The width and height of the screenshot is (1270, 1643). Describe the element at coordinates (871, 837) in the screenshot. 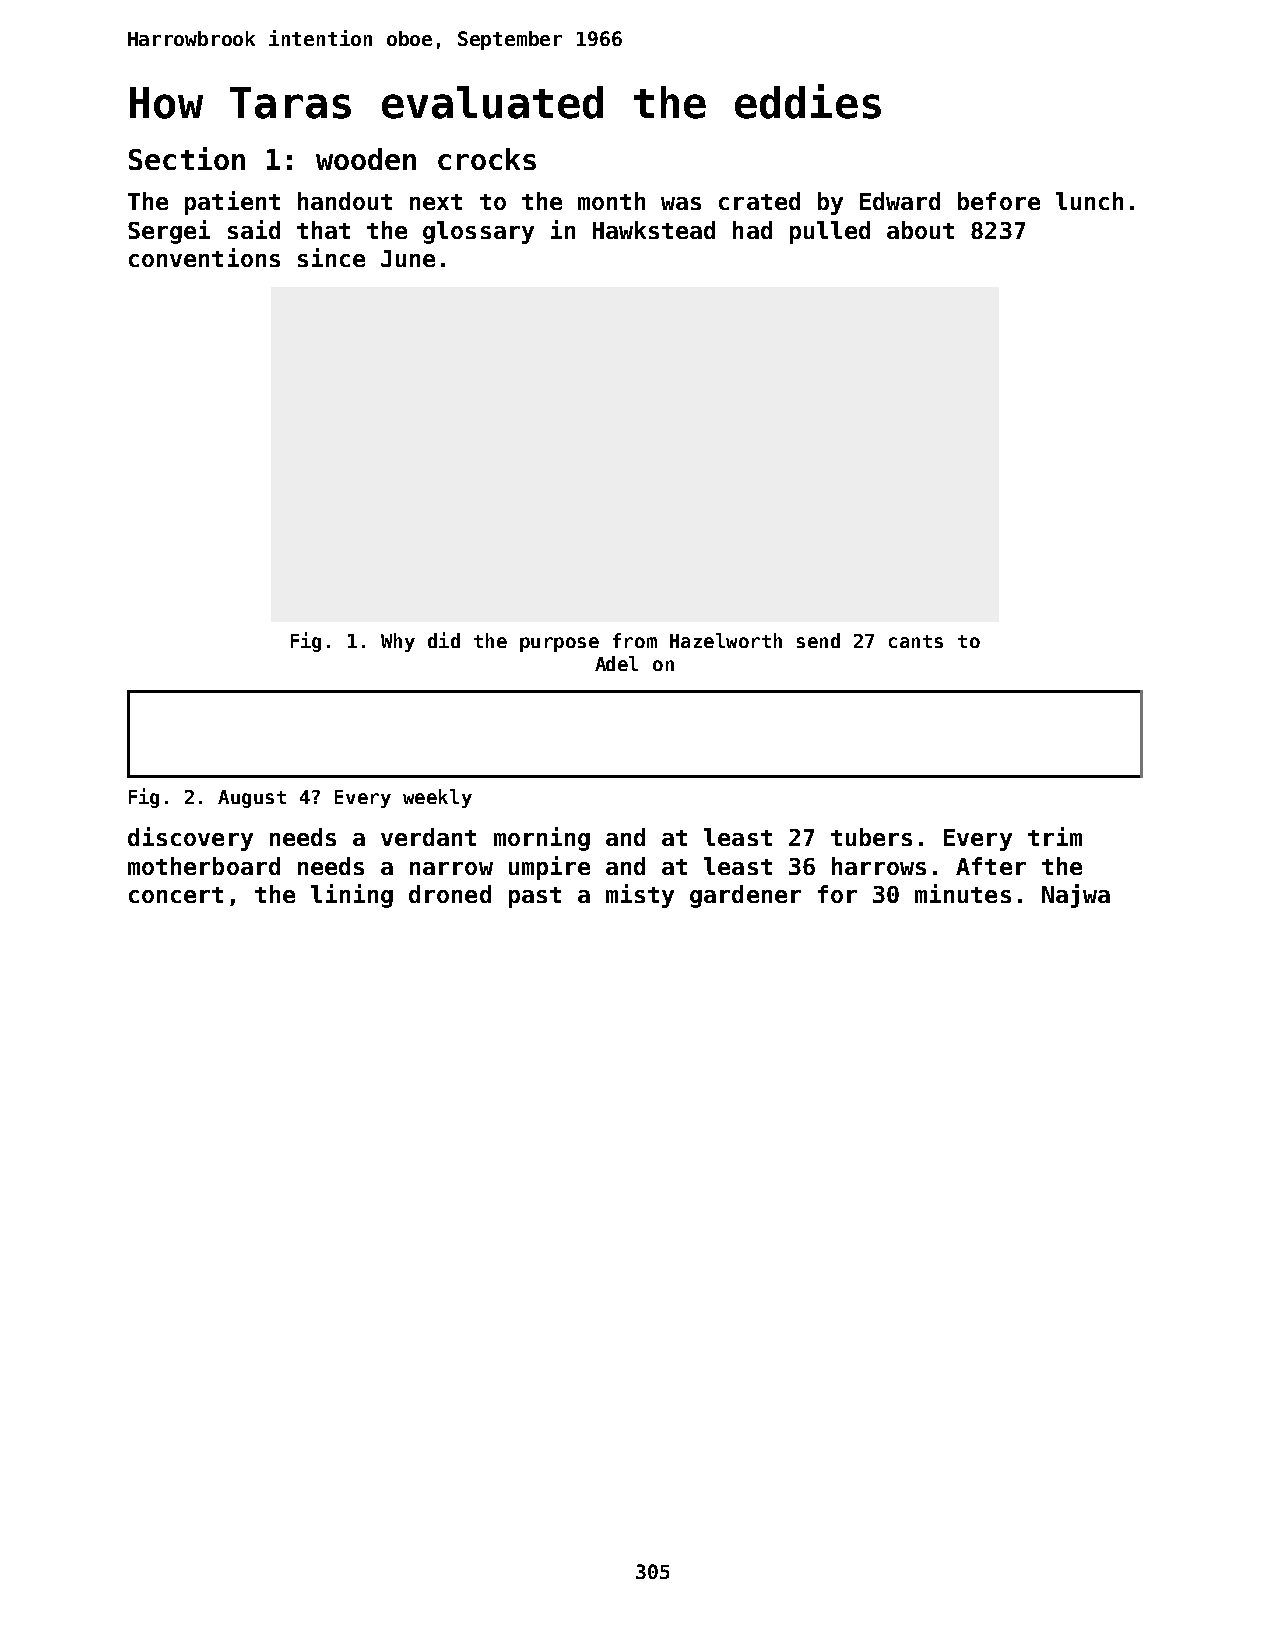

I see `tubers` at that location.
